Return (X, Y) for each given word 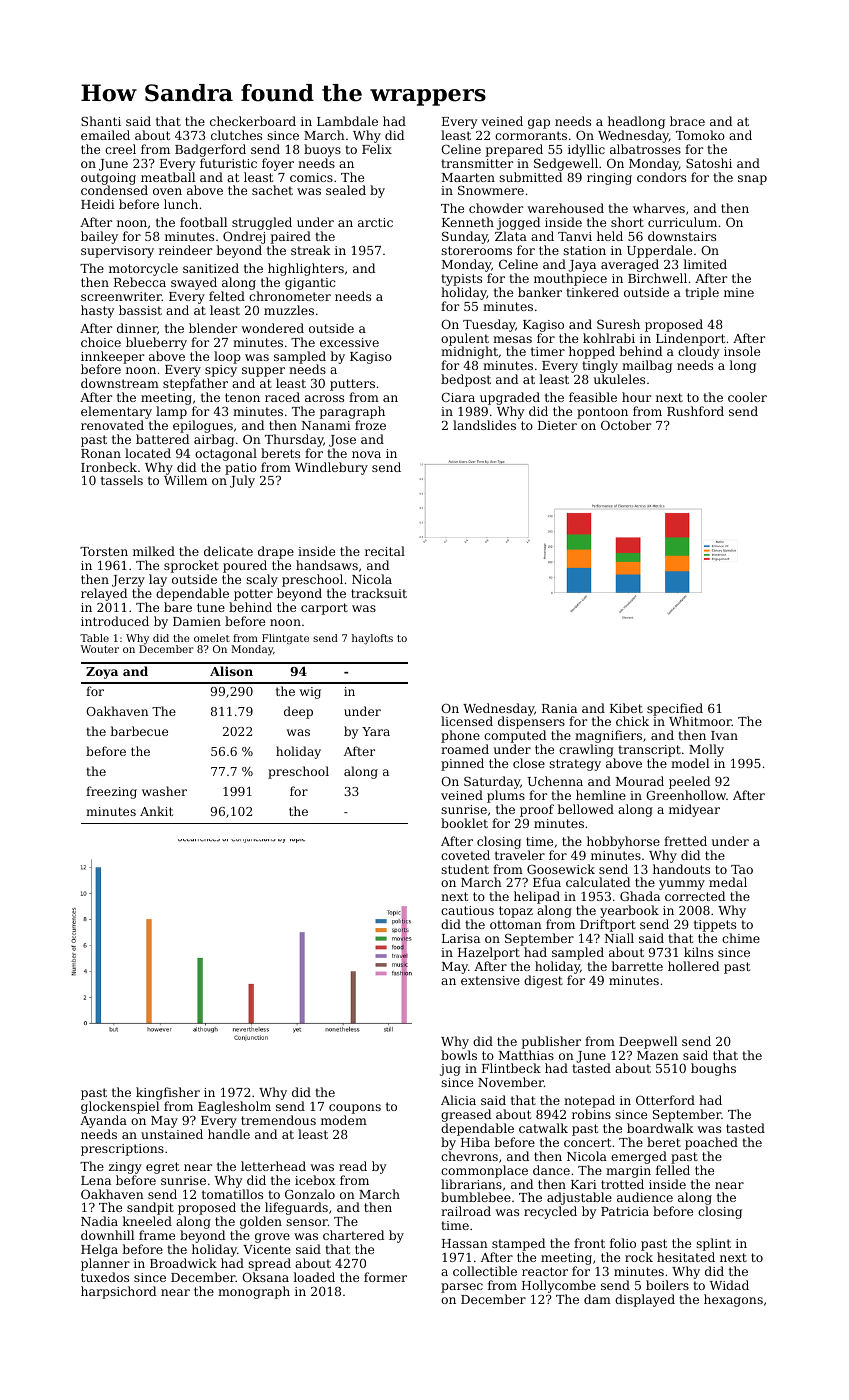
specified (675, 710)
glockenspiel (120, 1107)
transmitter (477, 163)
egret (162, 1168)
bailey (99, 237)
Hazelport (489, 953)
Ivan (724, 735)
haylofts (372, 639)
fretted (685, 841)
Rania (559, 708)
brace (687, 121)
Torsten (104, 551)
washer (164, 791)
